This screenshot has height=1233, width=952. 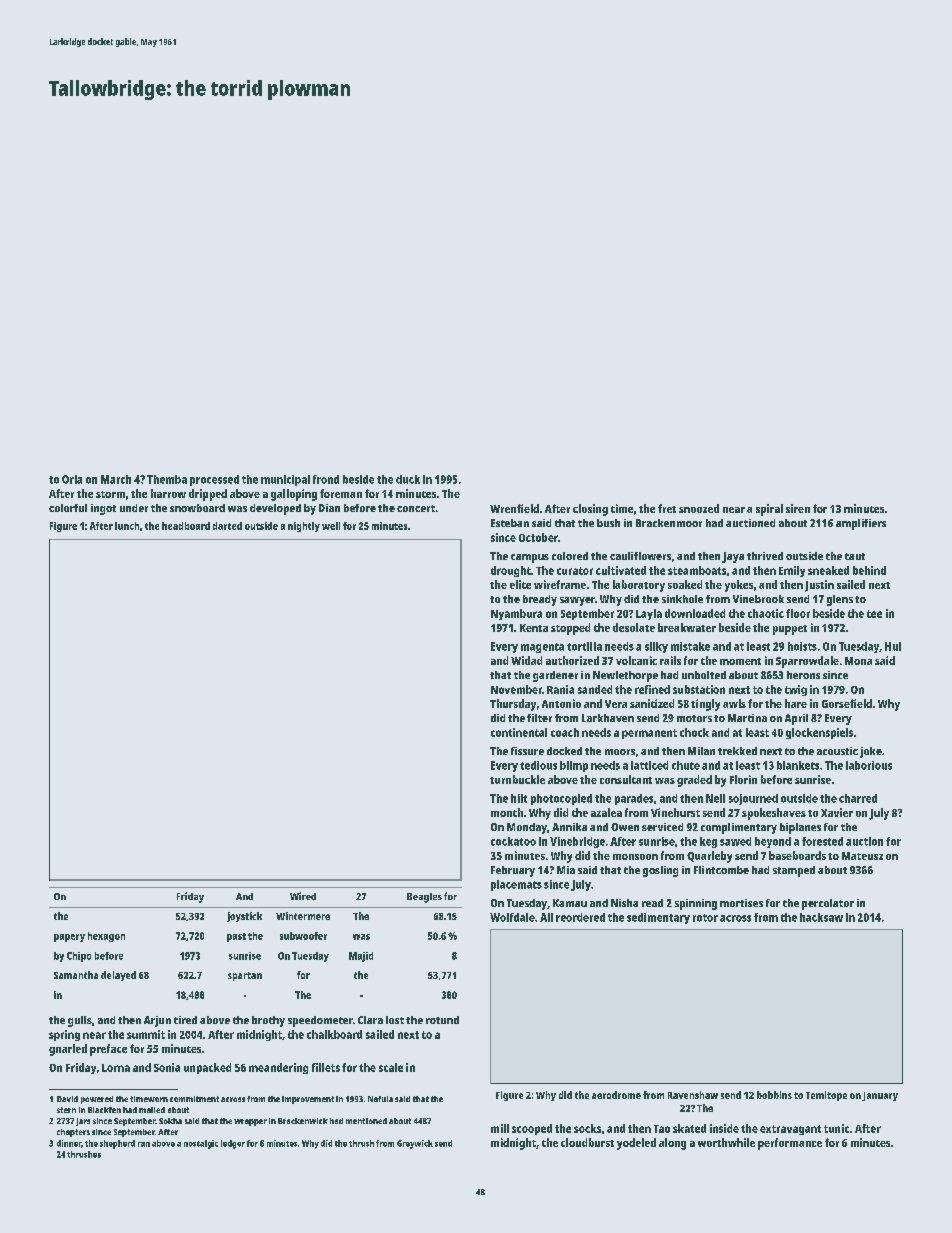 What do you see at coordinates (116, 1068) in the screenshot?
I see `Lorna` at bounding box center [116, 1068].
